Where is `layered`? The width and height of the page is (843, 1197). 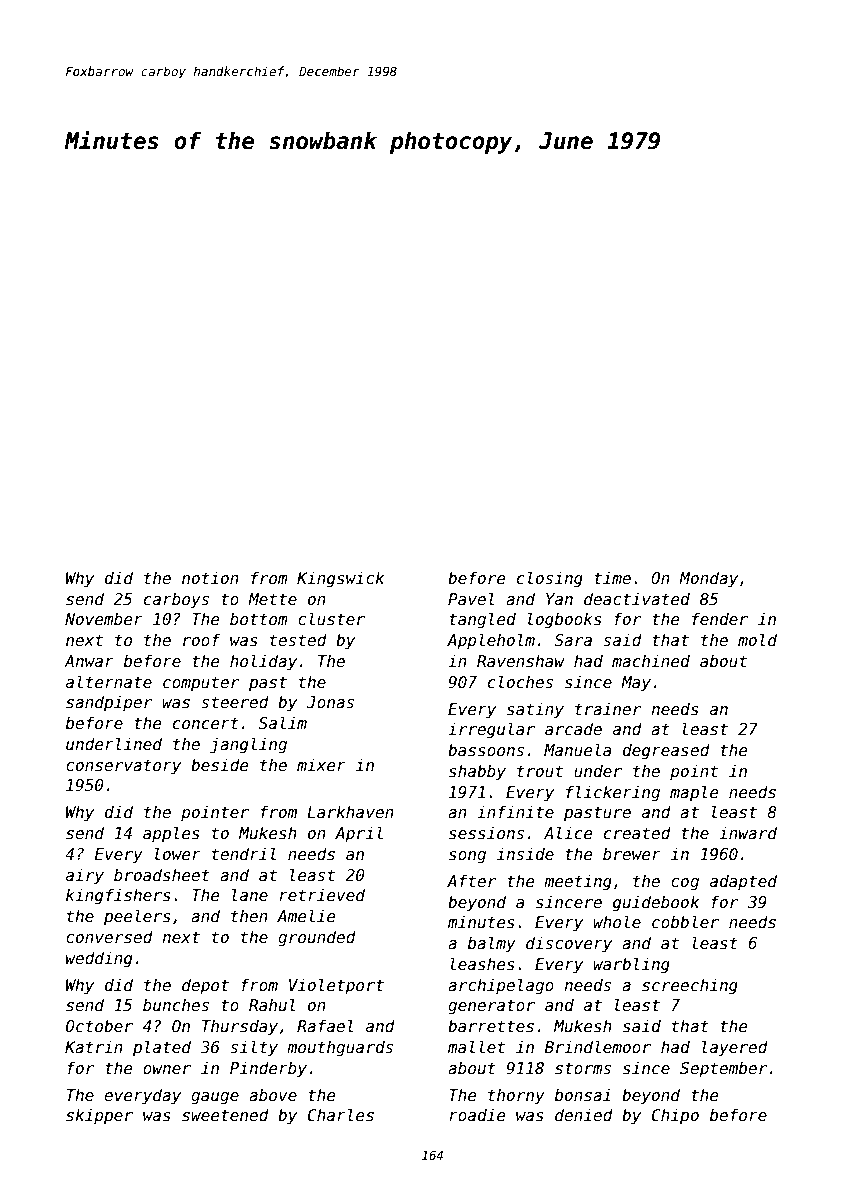
layered is located at coordinates (735, 1048).
